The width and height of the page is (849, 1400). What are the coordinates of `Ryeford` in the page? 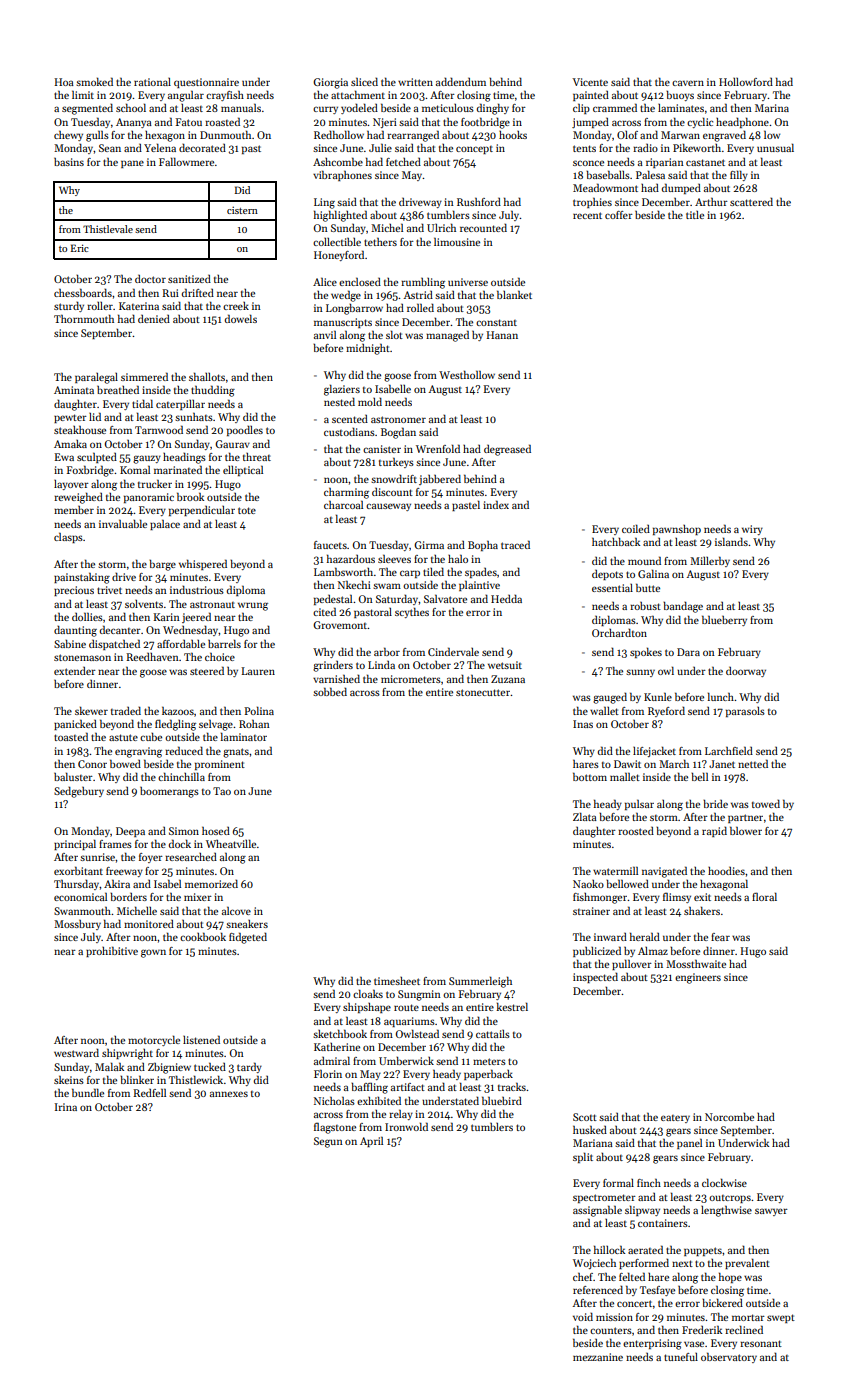 It's located at (666, 711).
